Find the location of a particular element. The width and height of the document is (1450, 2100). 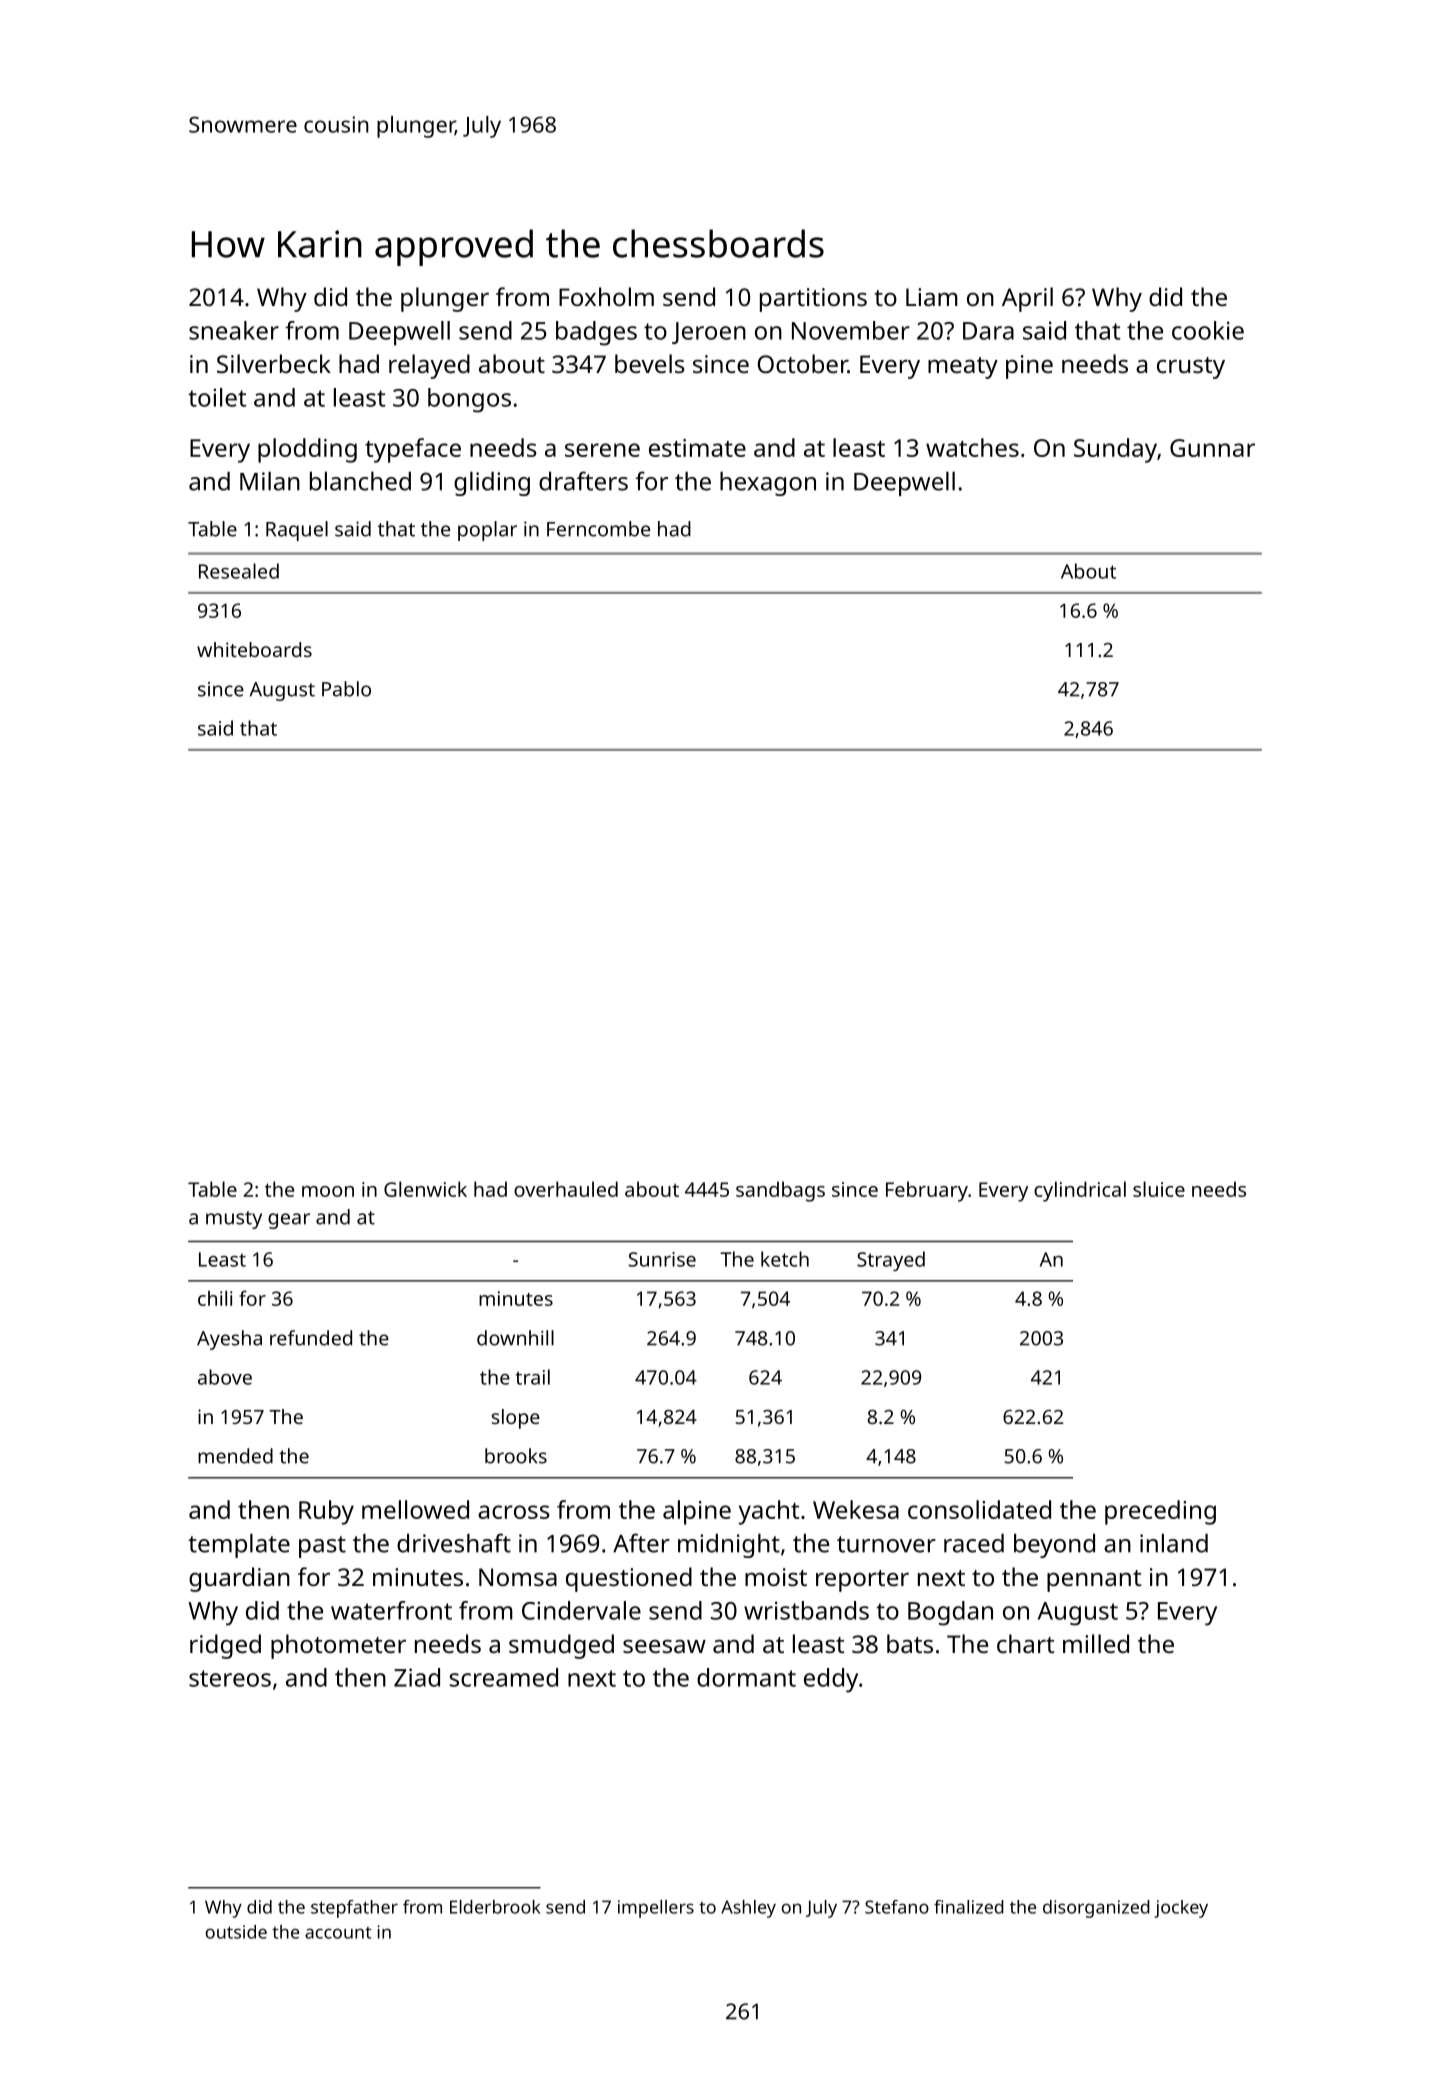

consolidated is located at coordinates (979, 1509).
